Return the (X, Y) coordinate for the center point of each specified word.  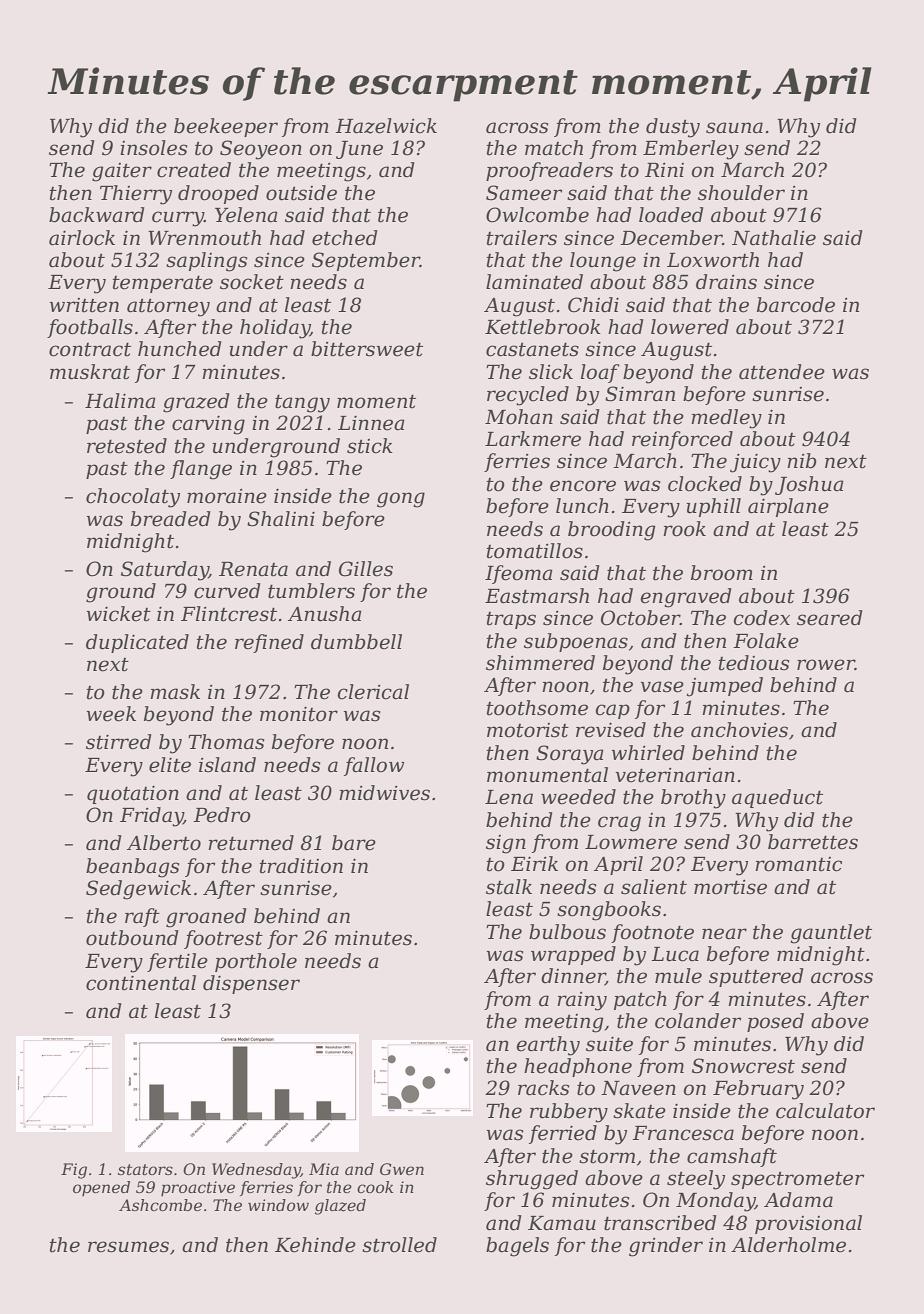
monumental (547, 775)
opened (101, 1188)
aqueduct (777, 798)
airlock (82, 238)
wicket (119, 614)
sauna (734, 128)
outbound (132, 938)
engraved (686, 598)
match (554, 148)
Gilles (366, 569)
